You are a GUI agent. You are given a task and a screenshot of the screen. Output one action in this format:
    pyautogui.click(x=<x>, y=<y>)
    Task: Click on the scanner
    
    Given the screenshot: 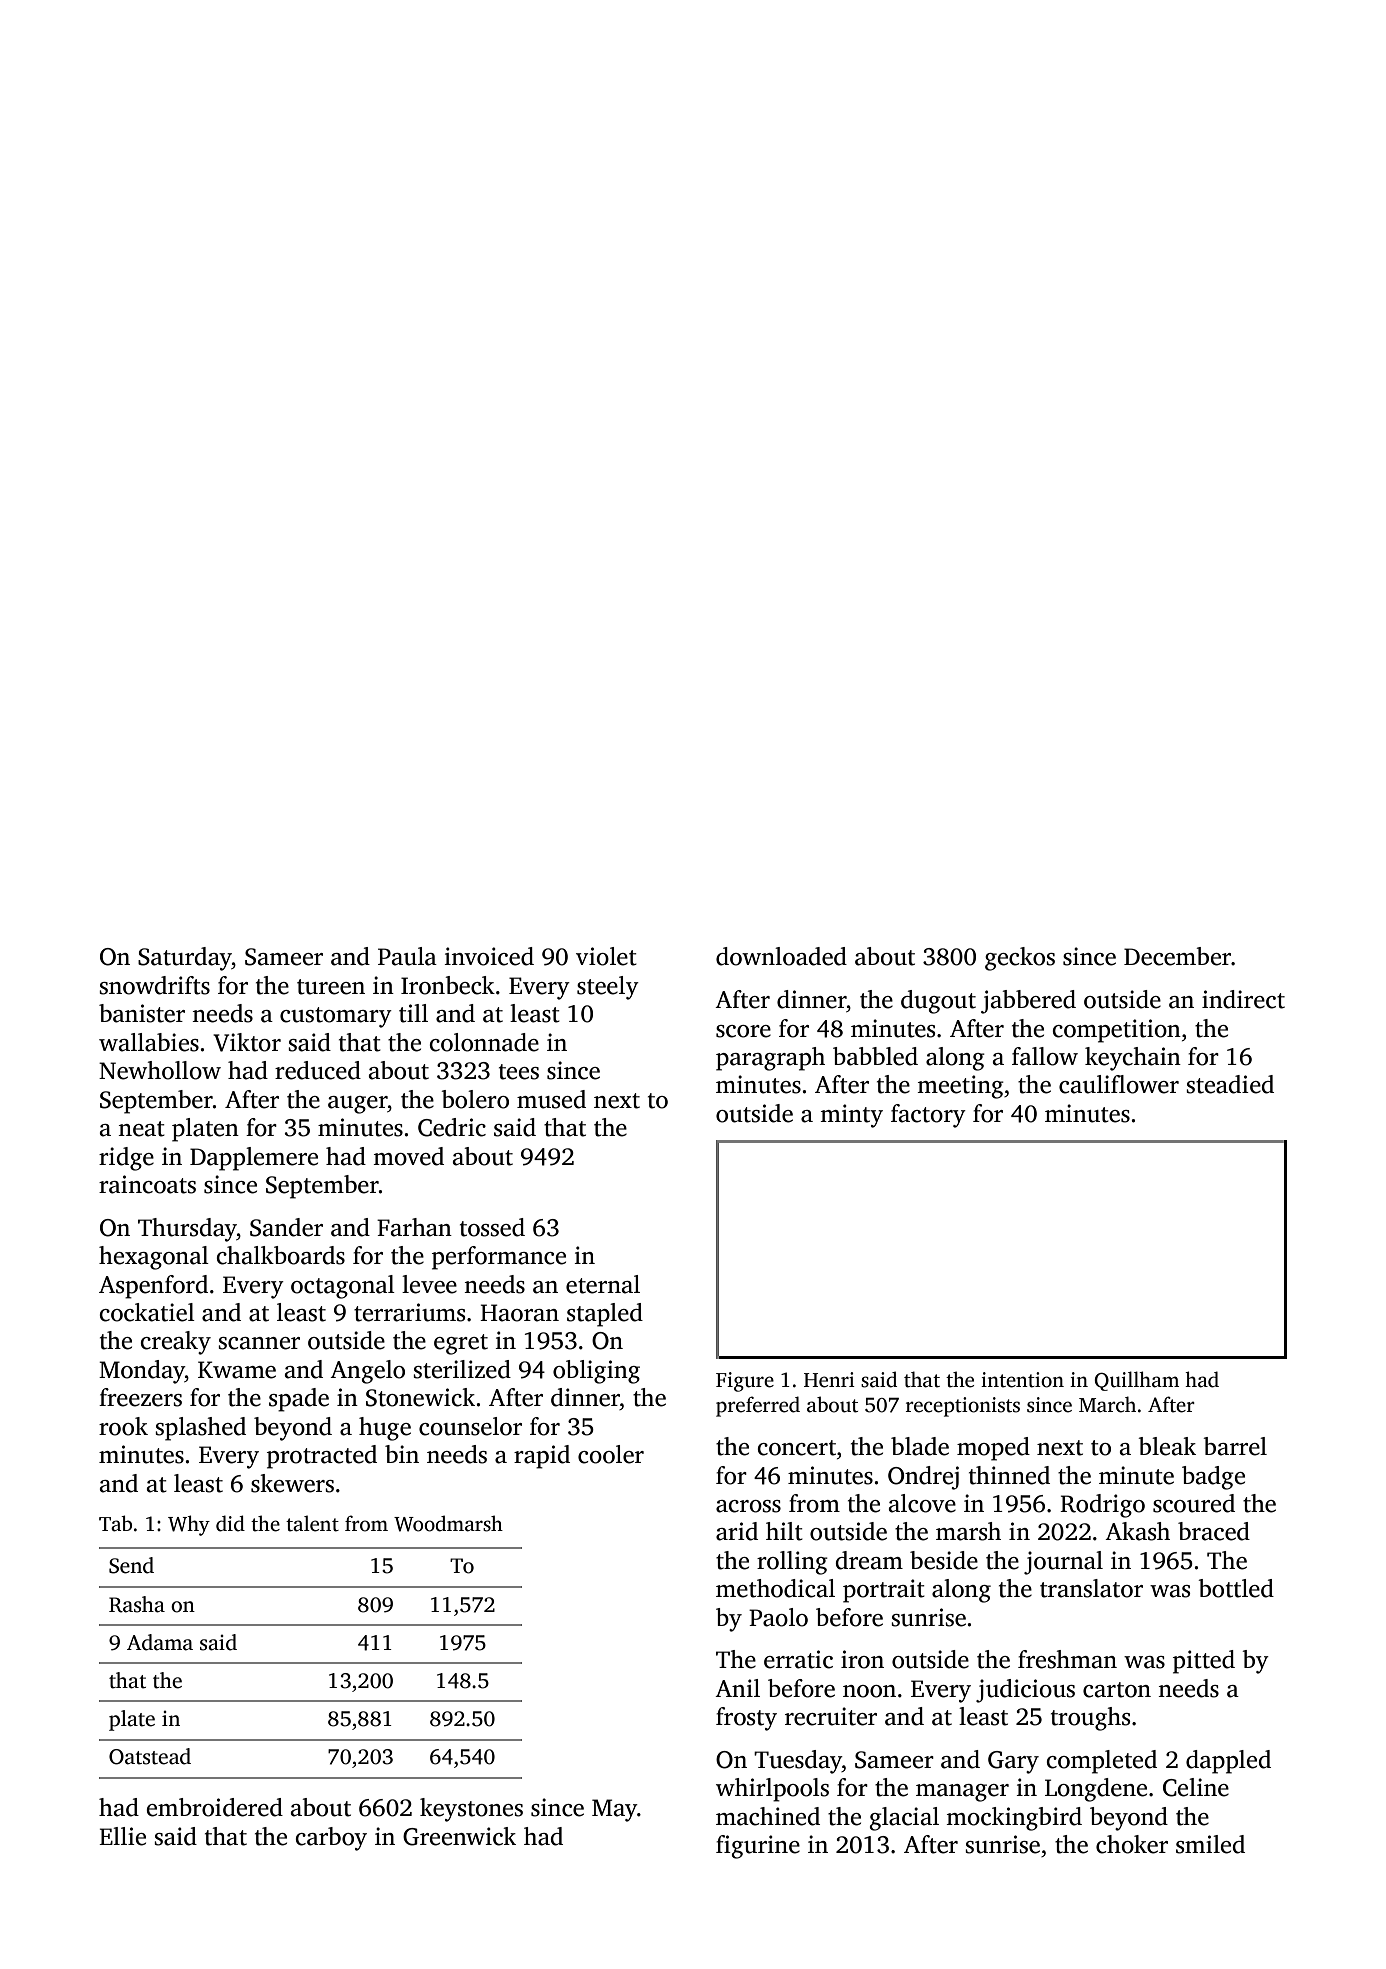 What is the action you would take?
    pyautogui.click(x=259, y=1343)
